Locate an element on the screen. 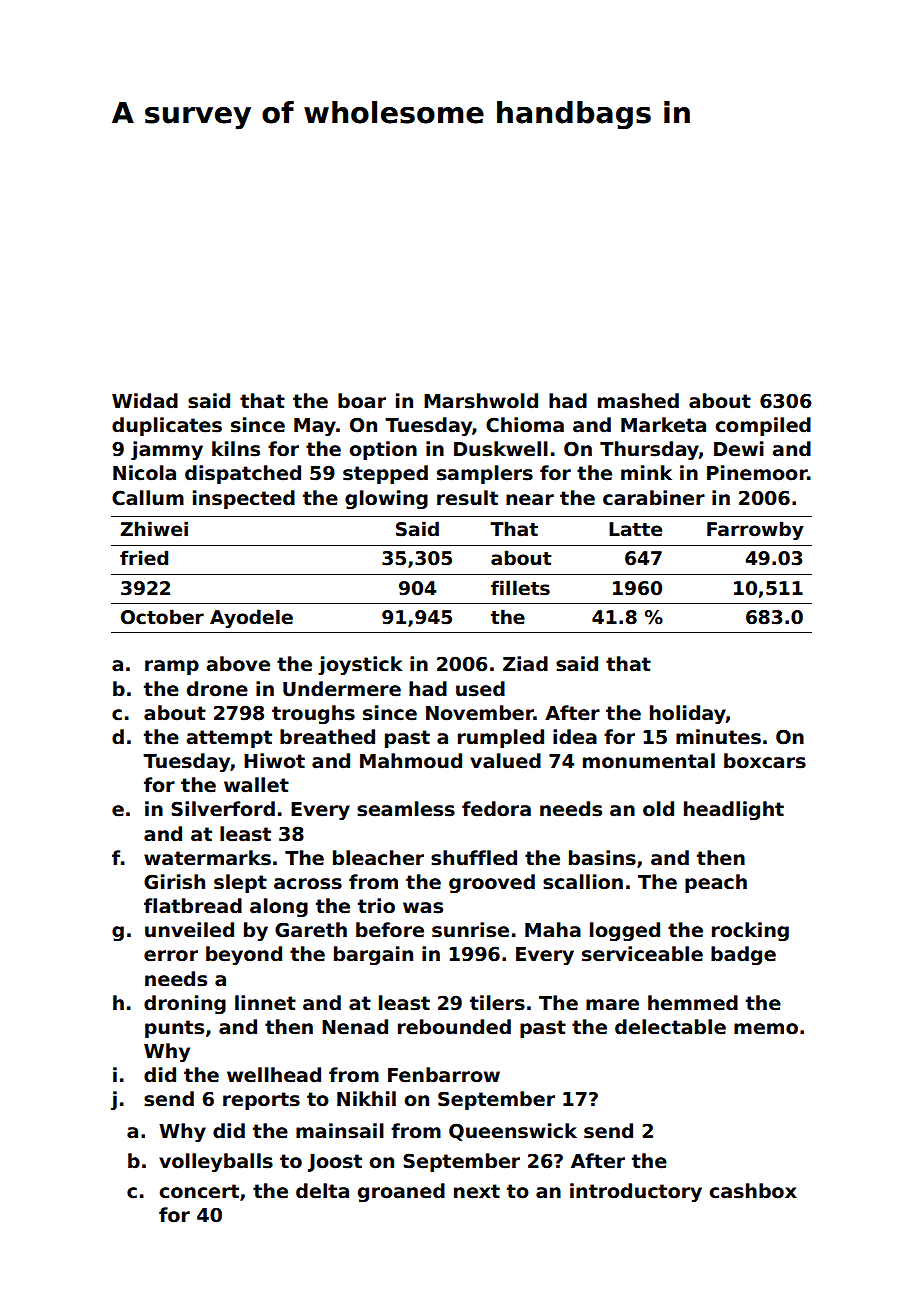  Latte is located at coordinates (635, 529).
